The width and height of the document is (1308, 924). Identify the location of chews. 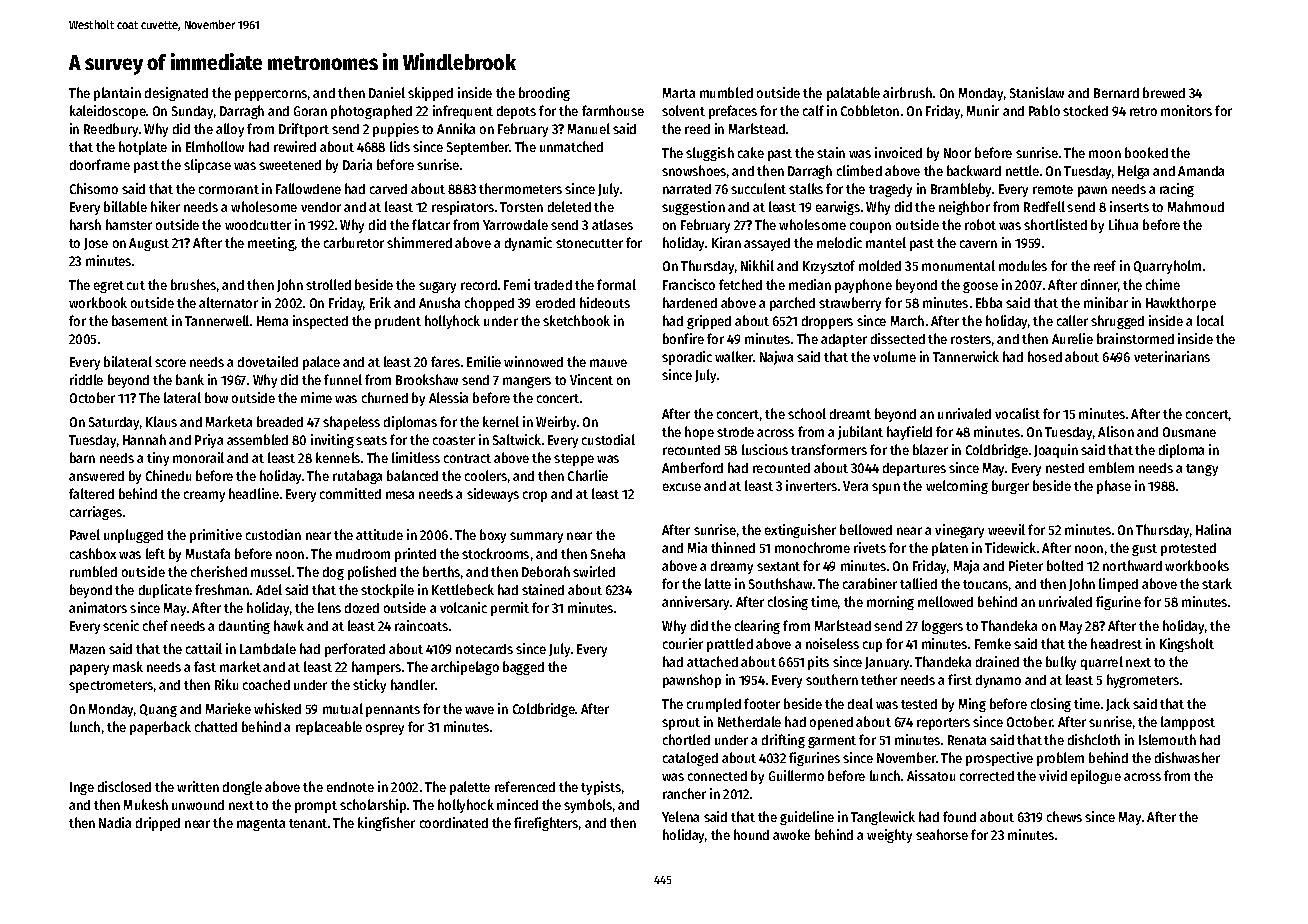
(1064, 816).
